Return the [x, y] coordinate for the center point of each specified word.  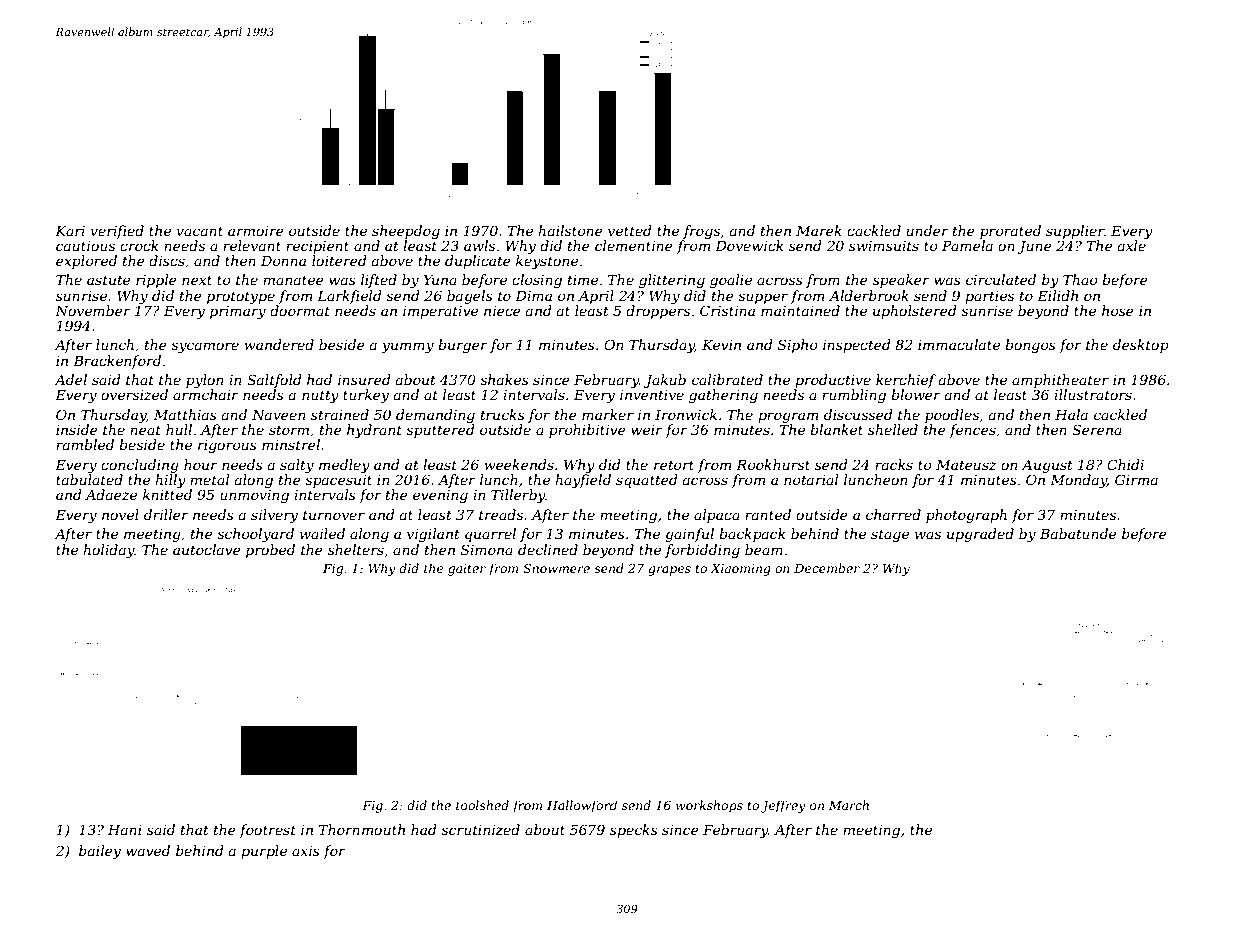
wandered [279, 344]
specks [634, 831]
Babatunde [1078, 533]
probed [270, 551]
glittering [672, 281]
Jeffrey [783, 806]
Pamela [967, 245]
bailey [100, 852]
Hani [125, 830]
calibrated [727, 379]
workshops [709, 806]
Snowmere [556, 568]
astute [108, 280]
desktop [1141, 346]
